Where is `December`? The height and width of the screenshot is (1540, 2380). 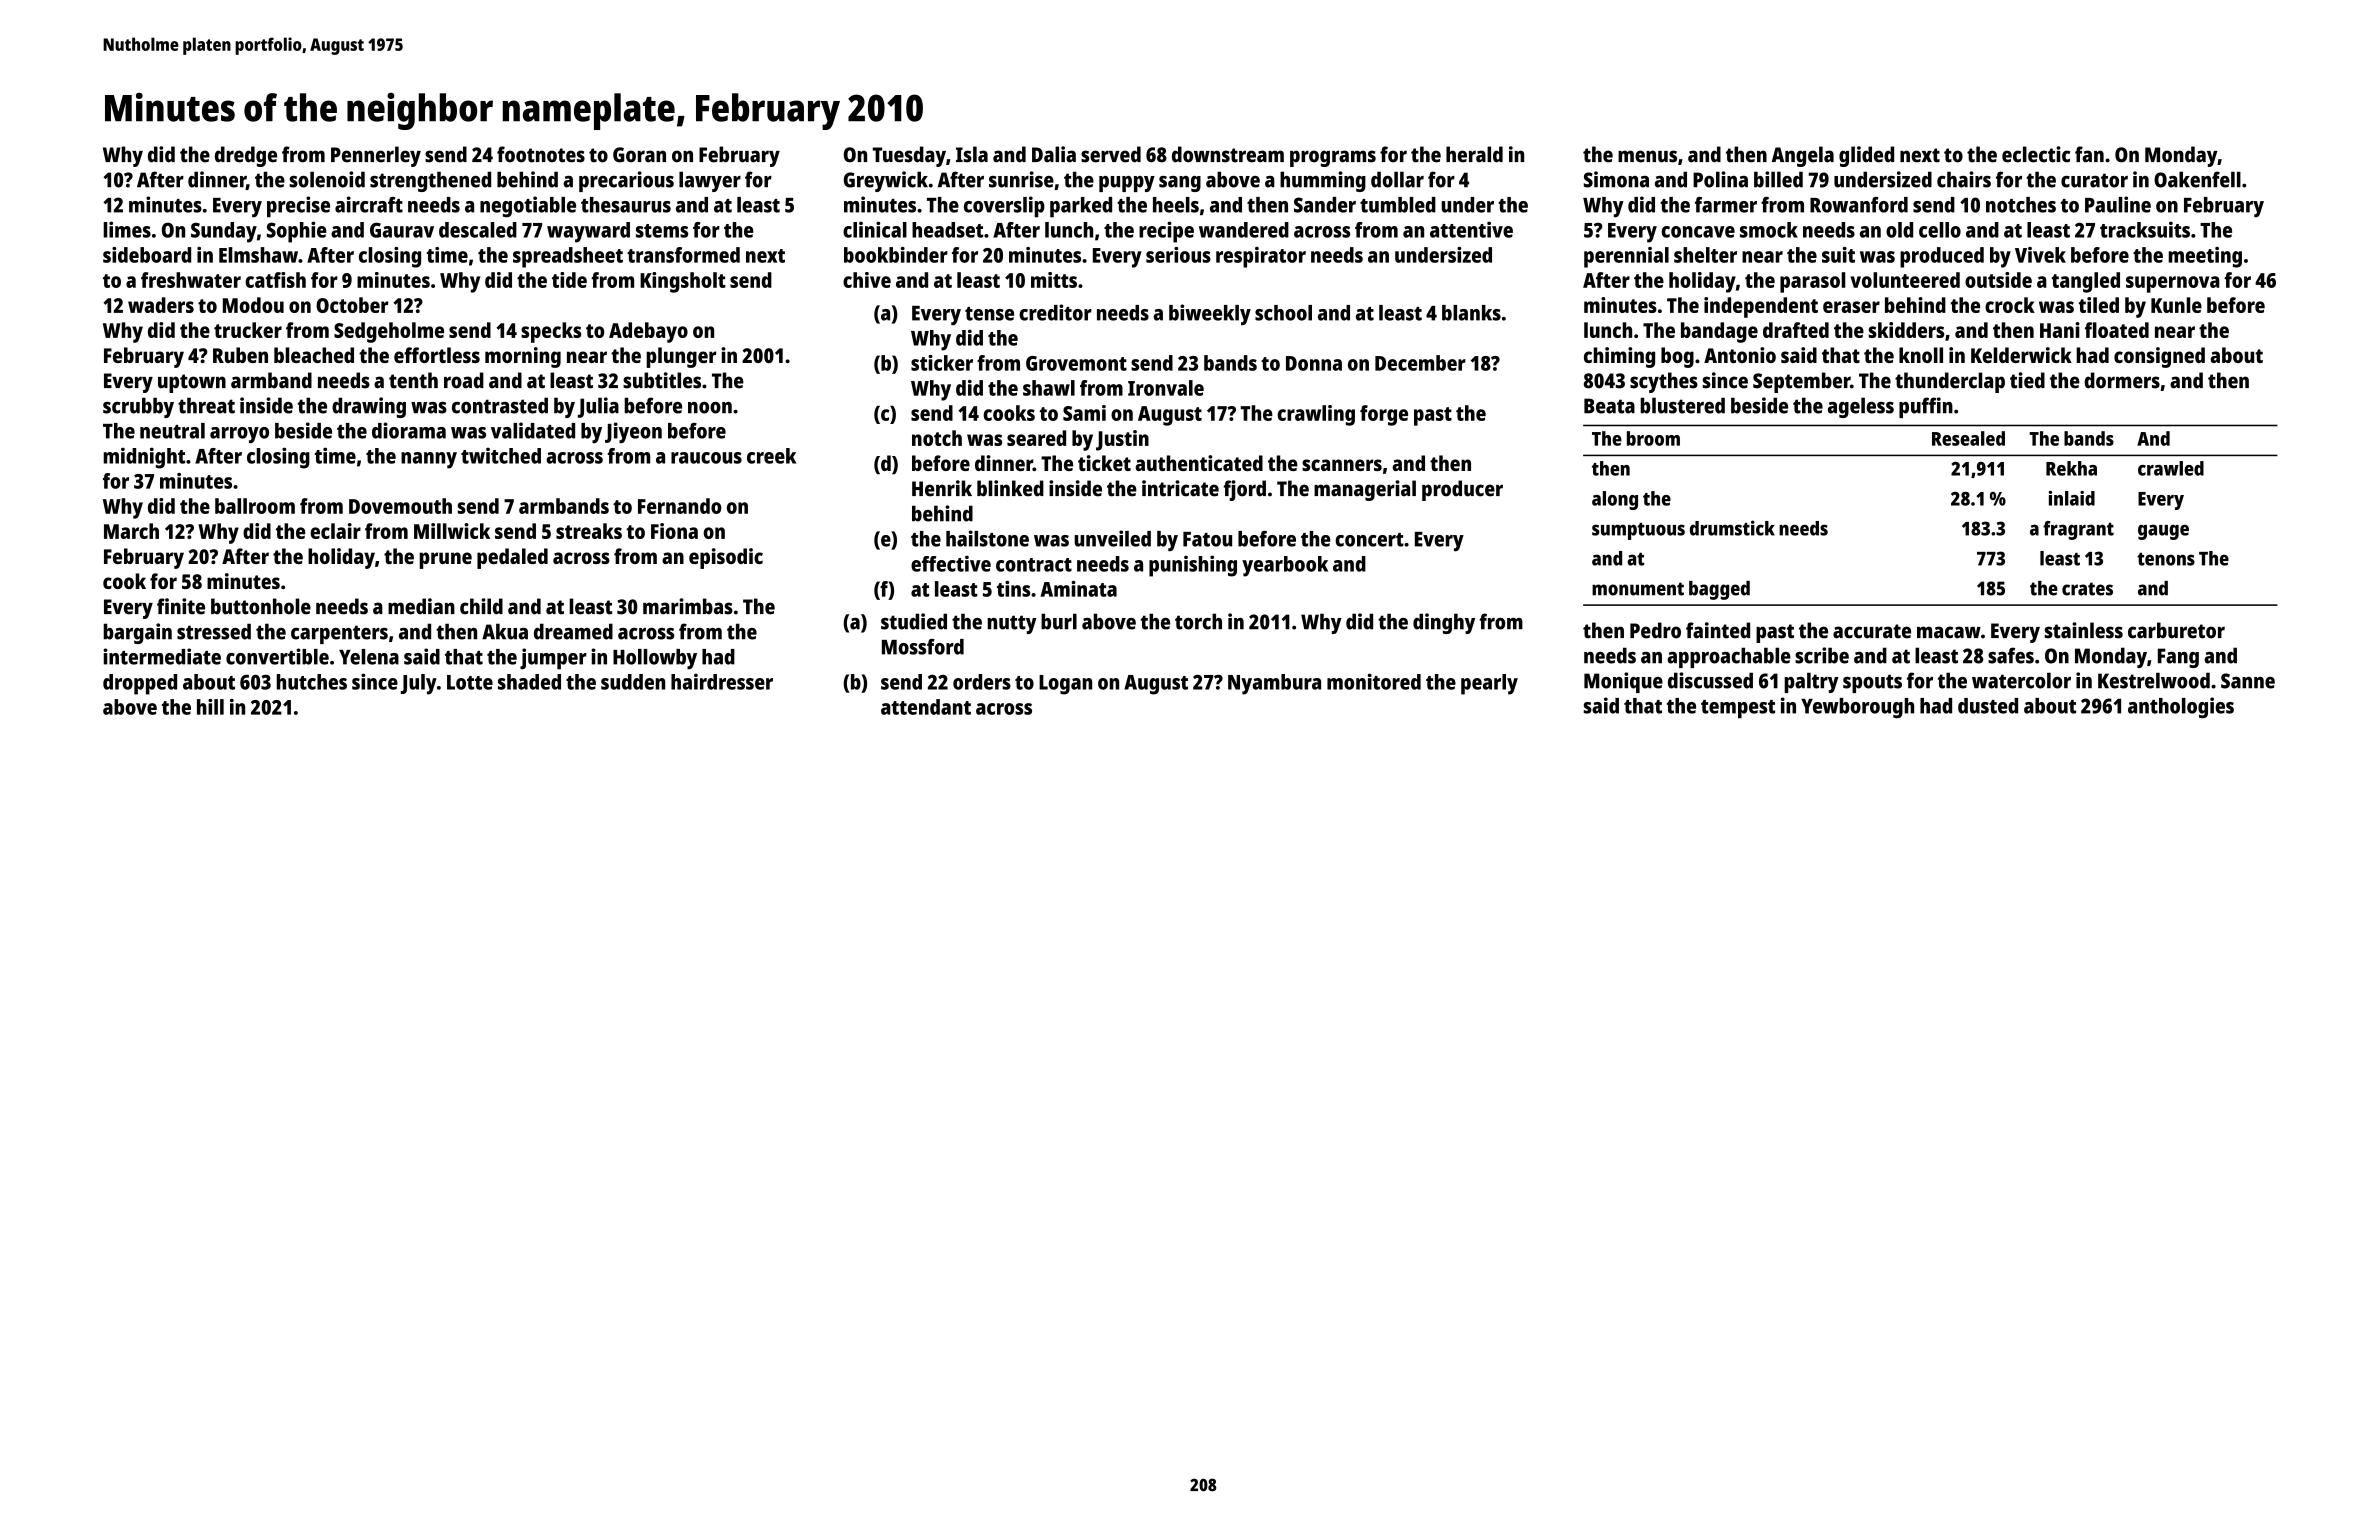
December is located at coordinates (1420, 363).
